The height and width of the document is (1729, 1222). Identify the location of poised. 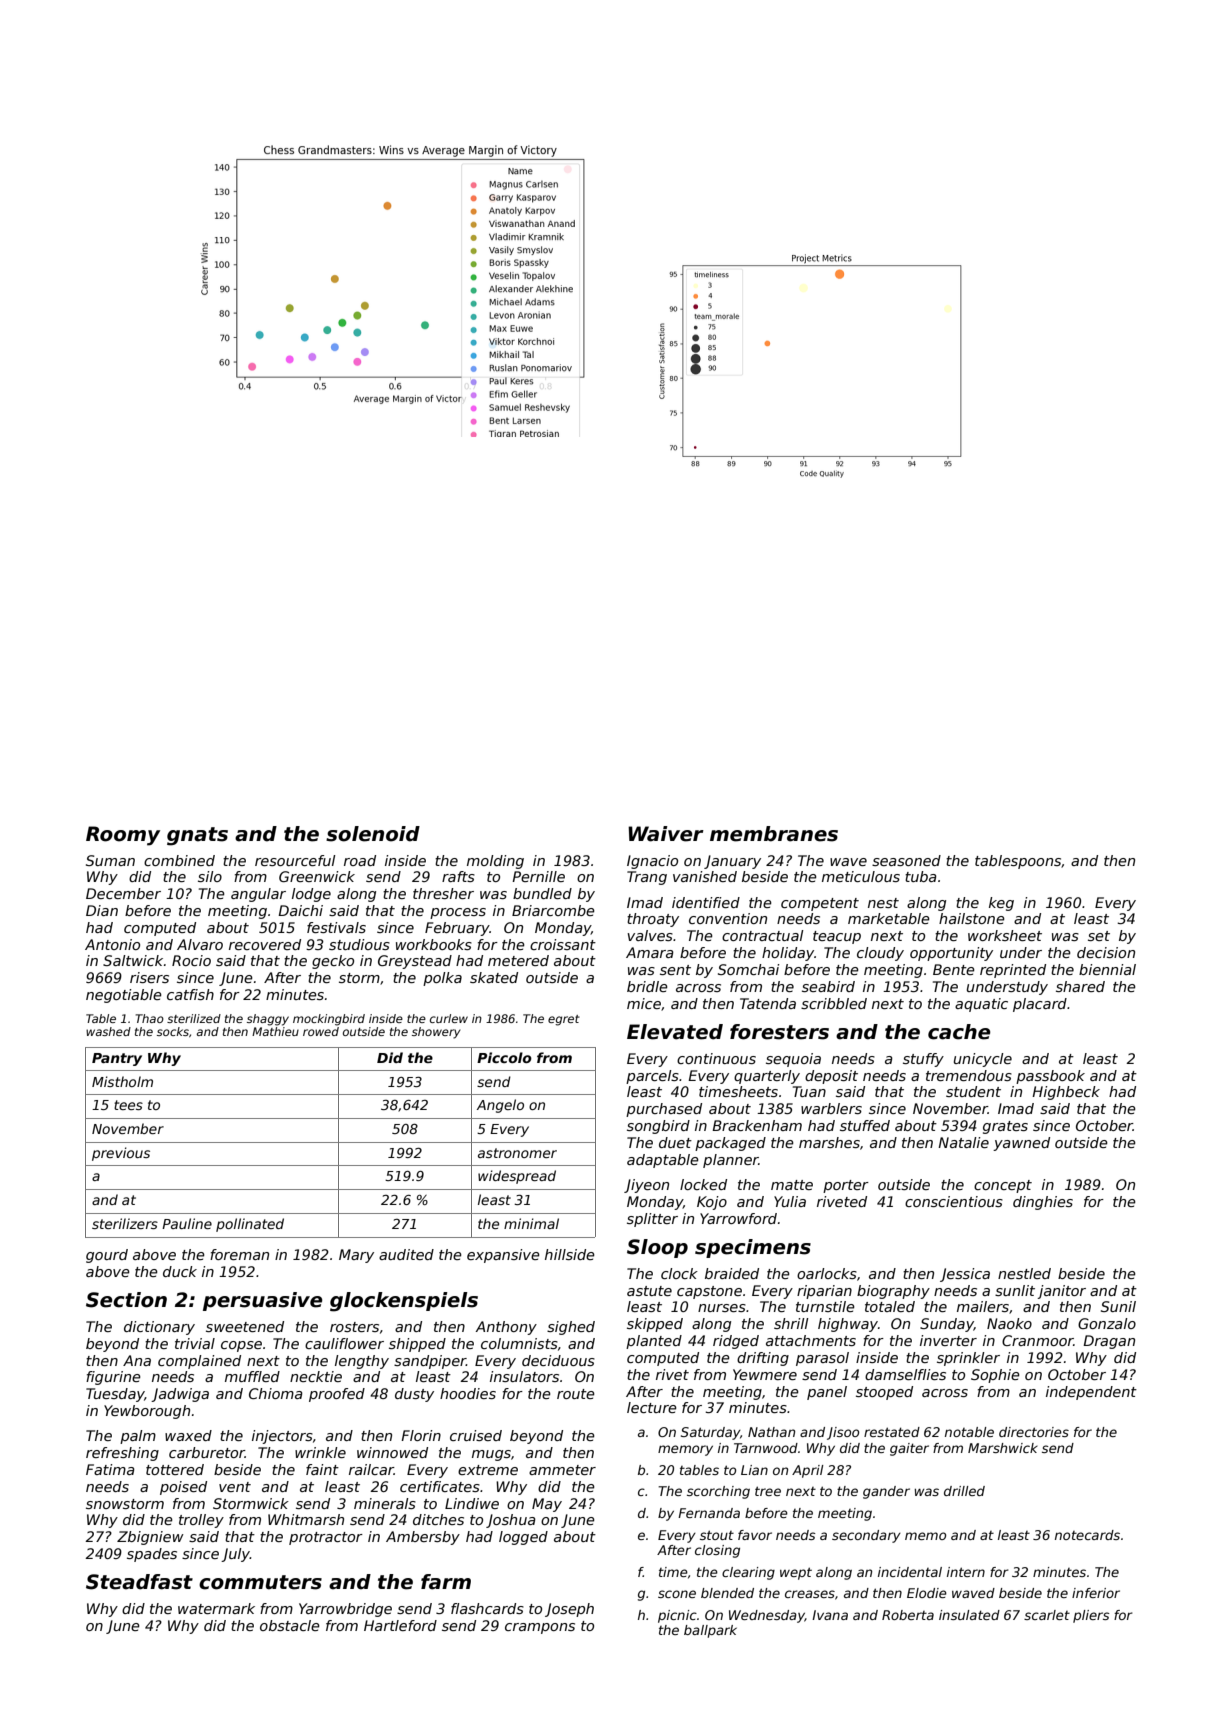
(183, 1488).
